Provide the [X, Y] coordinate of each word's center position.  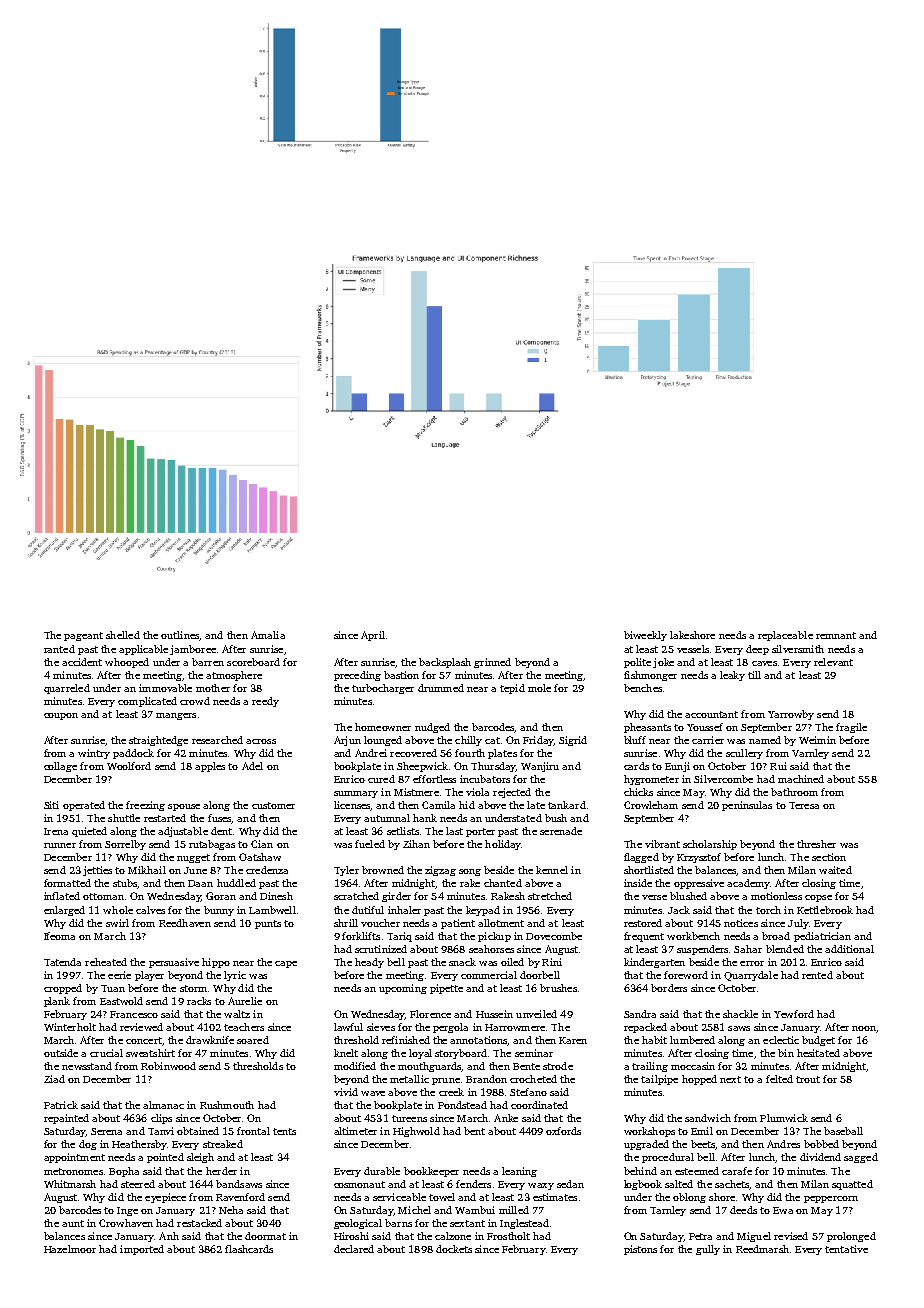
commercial [489, 975]
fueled [370, 844]
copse [818, 898]
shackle [740, 1014]
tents [284, 1131]
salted [679, 1184]
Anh [169, 1236]
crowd [195, 701]
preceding [357, 676]
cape [286, 964]
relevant [833, 662]
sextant [467, 1223]
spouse [184, 807]
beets [703, 1144]
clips [161, 1119]
